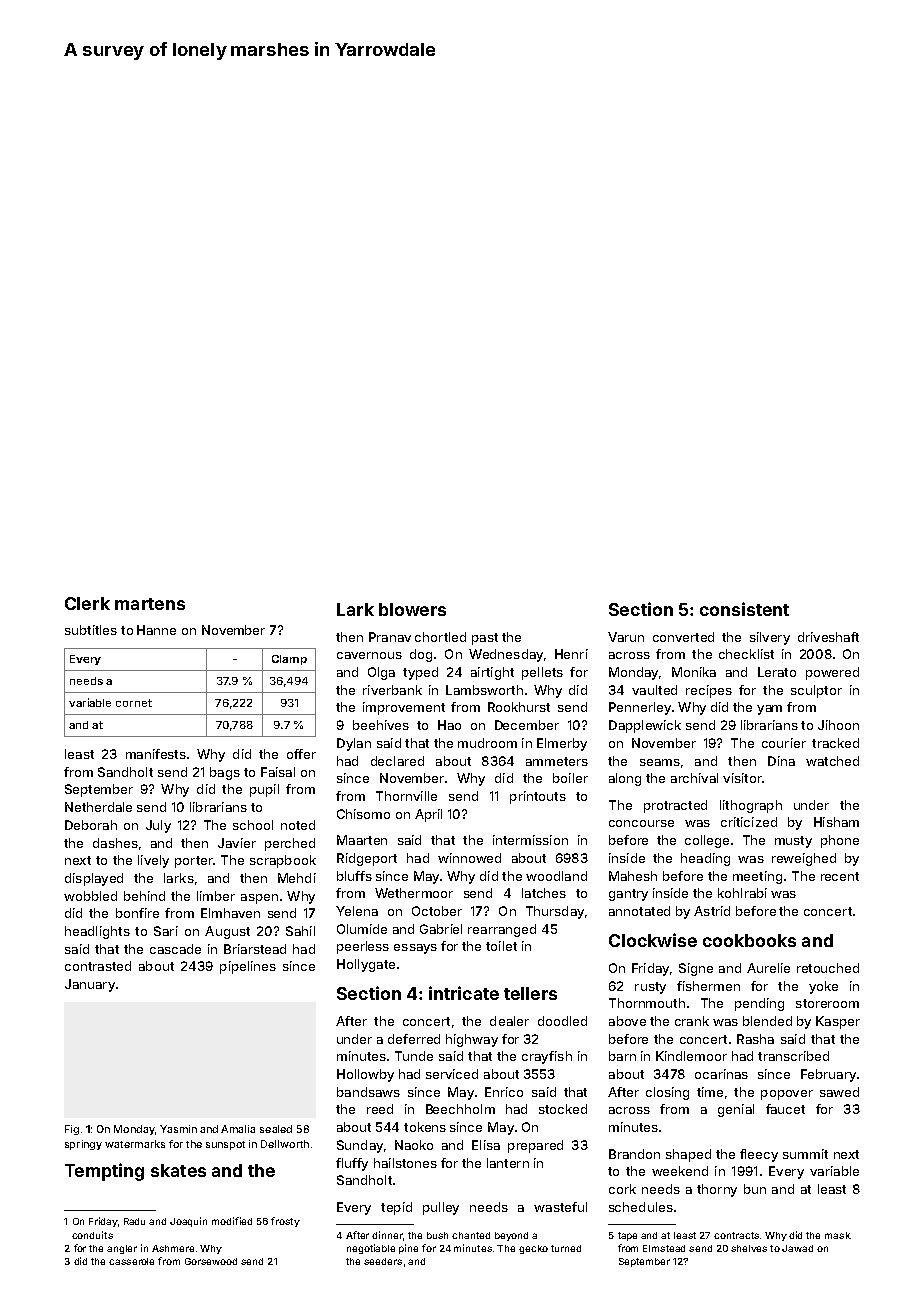 The height and width of the page is (1308, 924). What do you see at coordinates (472, 1040) in the page?
I see `highway` at bounding box center [472, 1040].
